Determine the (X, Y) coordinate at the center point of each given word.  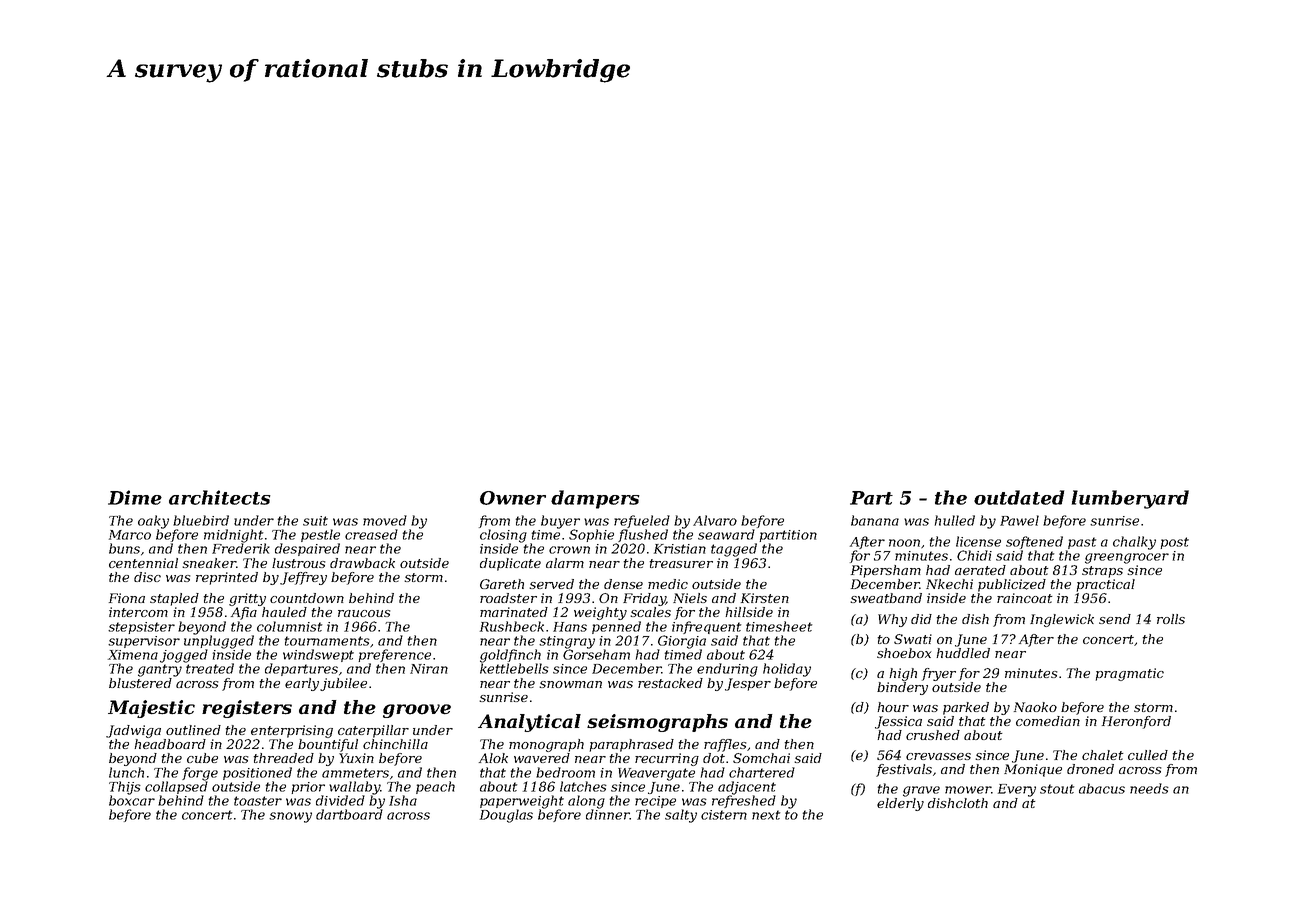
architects (219, 497)
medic (668, 584)
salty (681, 816)
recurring (667, 759)
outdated (1019, 497)
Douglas (506, 816)
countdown (307, 598)
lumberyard (1130, 499)
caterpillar (373, 731)
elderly (900, 804)
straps (1102, 572)
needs (1149, 788)
